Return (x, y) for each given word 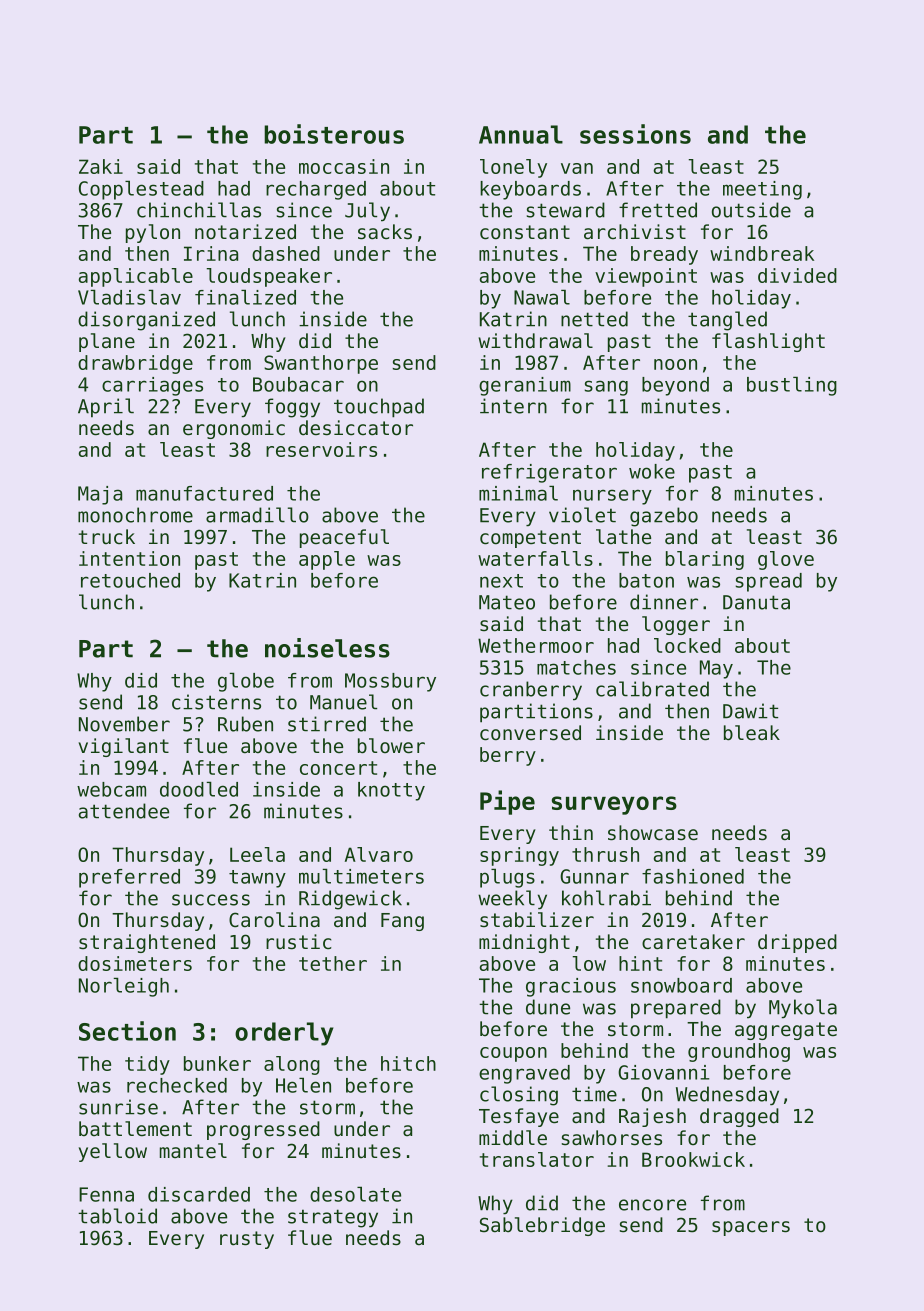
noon (675, 364)
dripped (797, 943)
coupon (513, 1054)
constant (525, 232)
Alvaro (379, 854)
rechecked (177, 1085)
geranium (525, 386)
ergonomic (234, 429)
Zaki (101, 166)
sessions (635, 134)
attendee (124, 811)
